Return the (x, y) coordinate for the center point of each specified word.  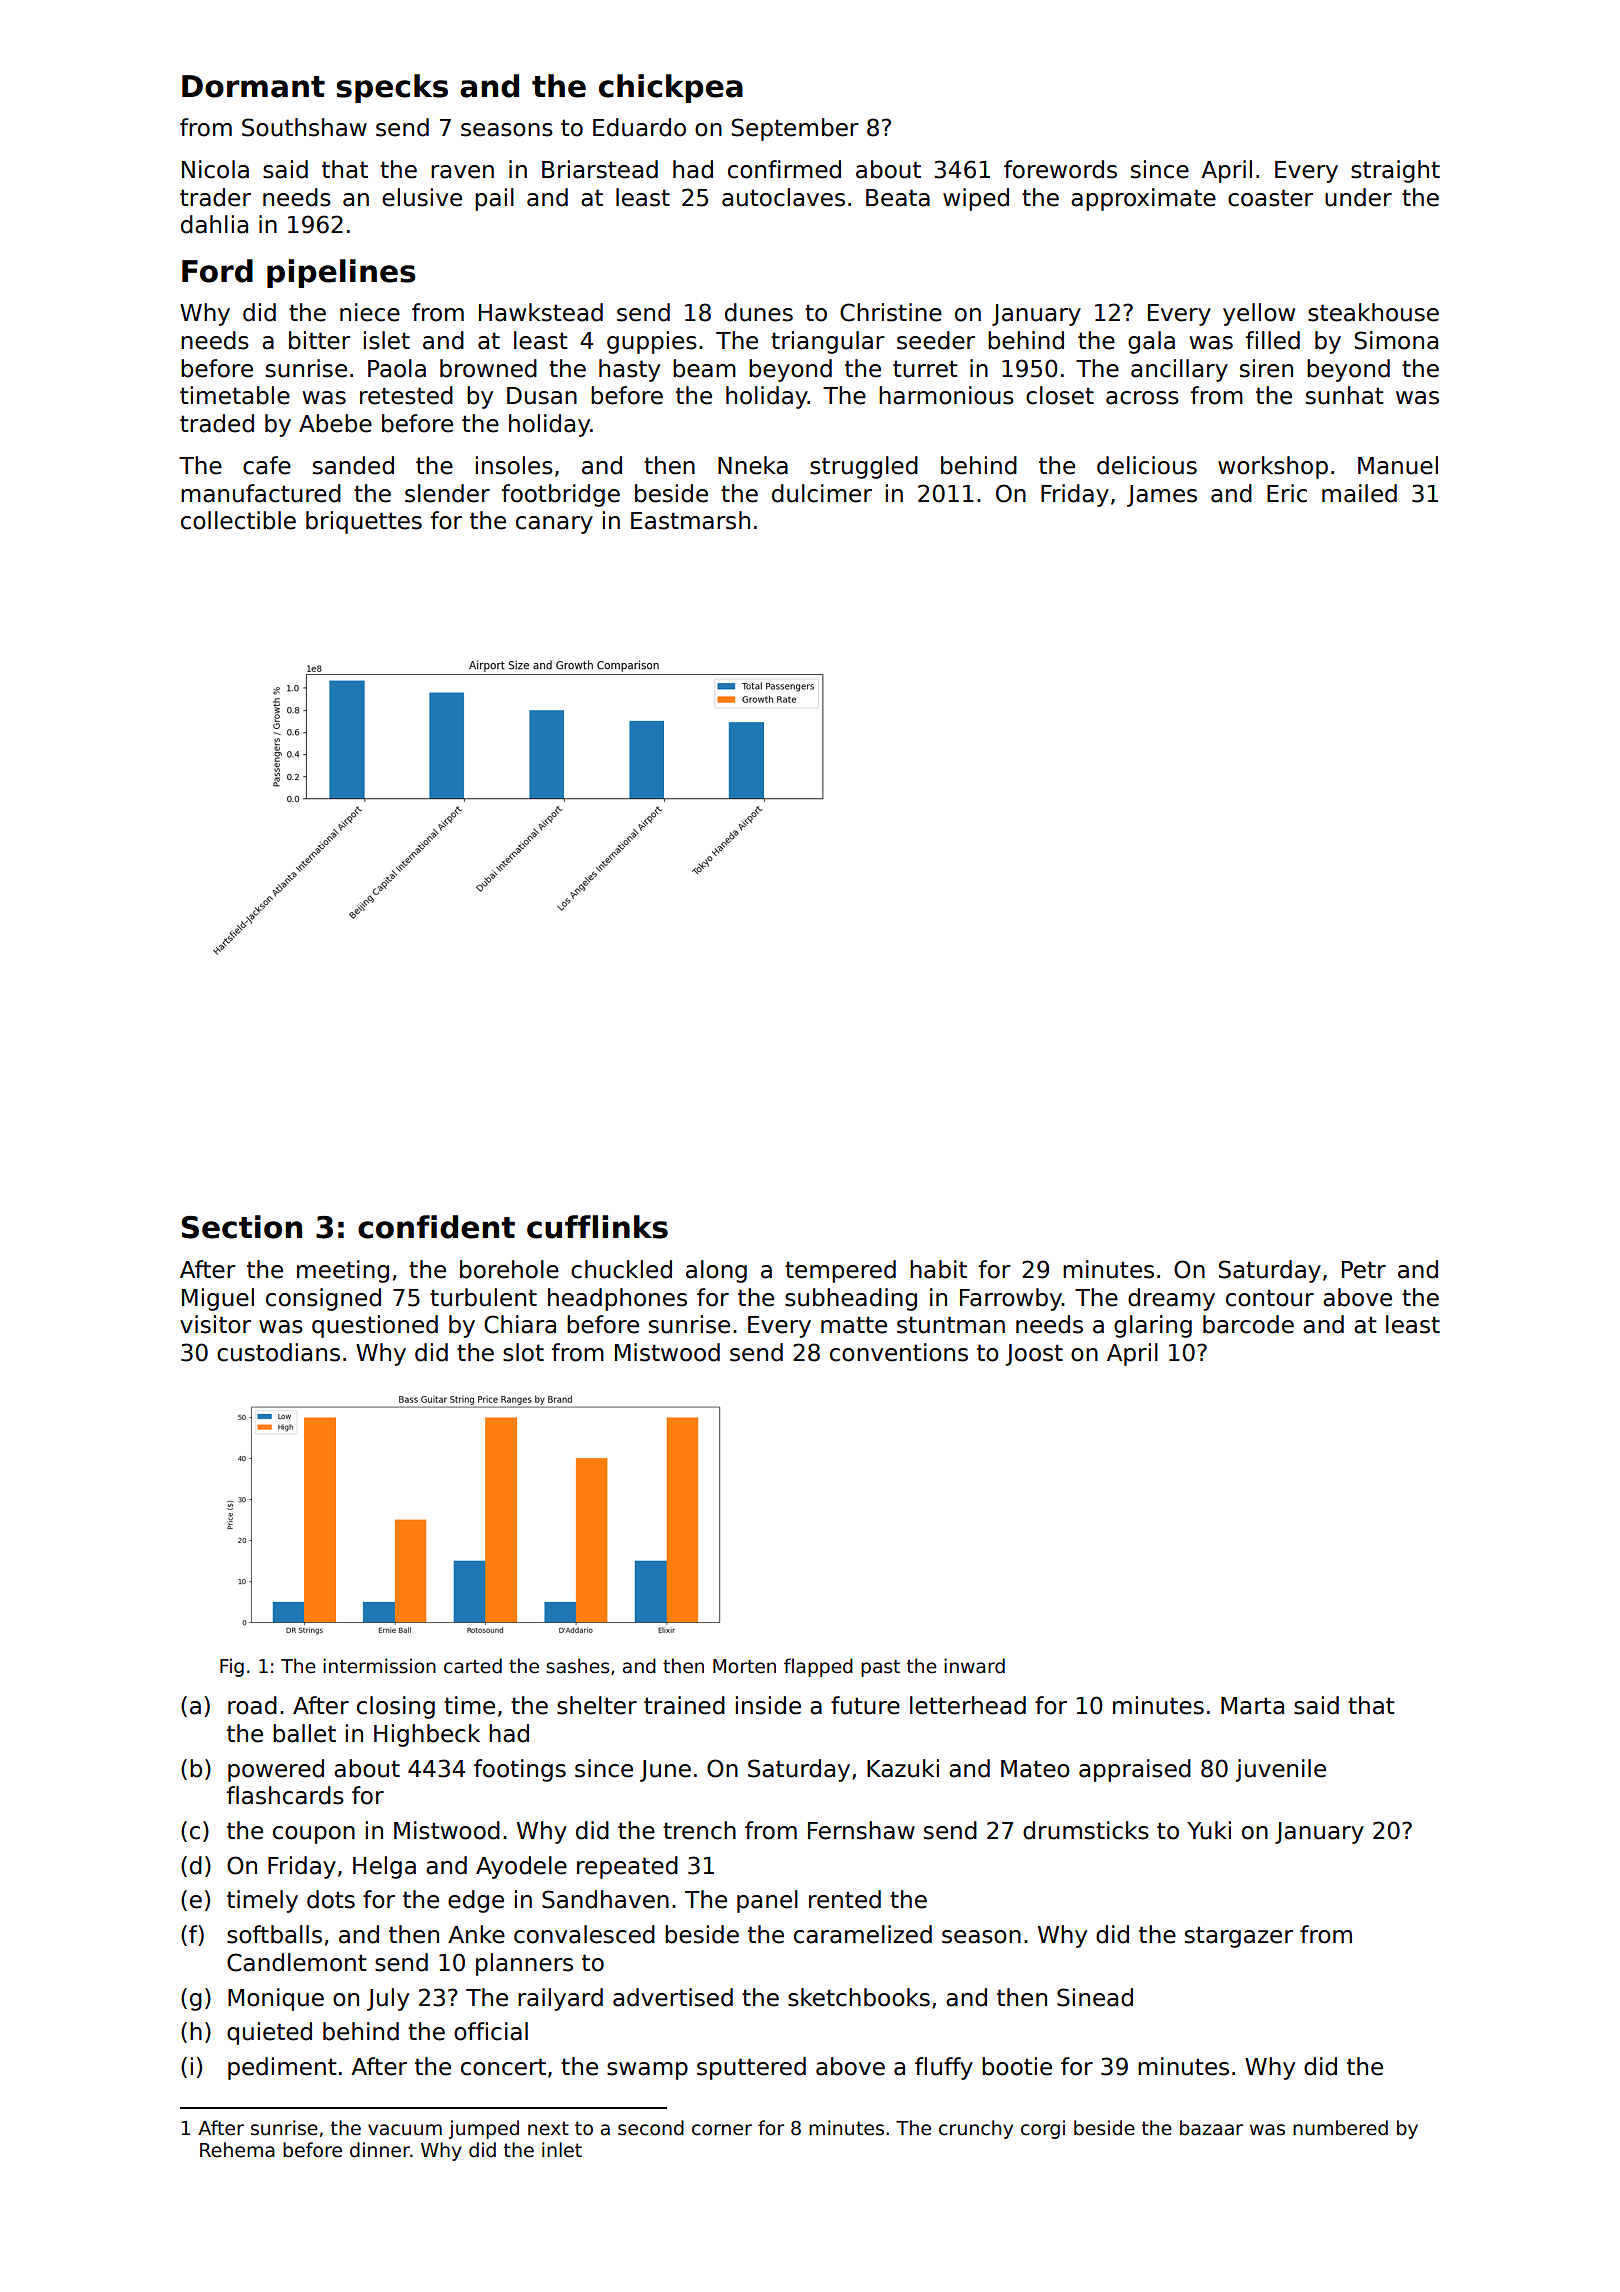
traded (217, 423)
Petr (1364, 1270)
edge (476, 1901)
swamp (647, 2071)
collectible (238, 520)
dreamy (1171, 1299)
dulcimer (822, 493)
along (716, 1271)
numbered (1340, 2128)
